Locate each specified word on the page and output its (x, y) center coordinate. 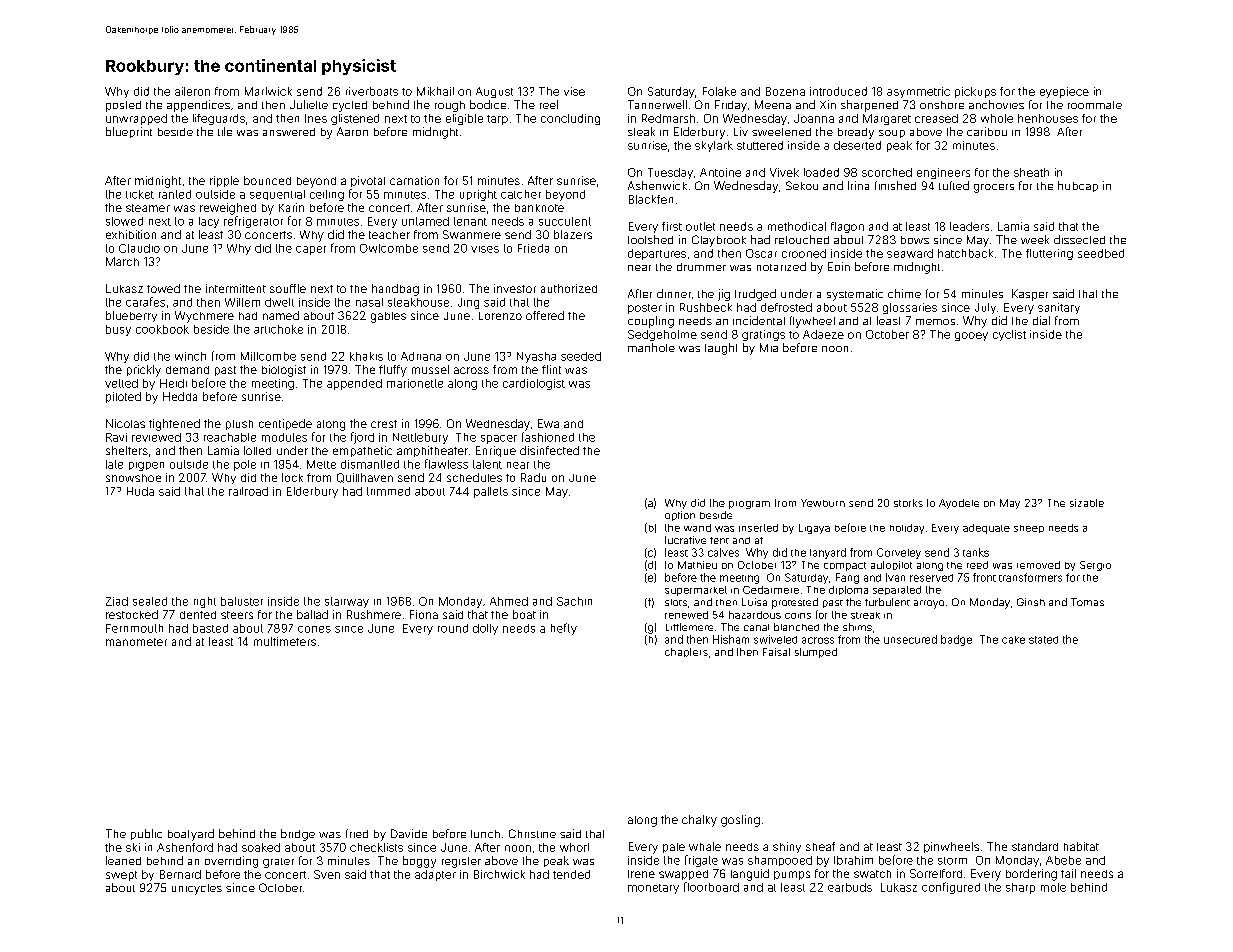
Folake (719, 91)
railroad (248, 491)
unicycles (197, 889)
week (1035, 239)
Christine (532, 833)
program (749, 505)
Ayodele (959, 504)
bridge (298, 835)
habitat (1081, 846)
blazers (573, 234)
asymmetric (918, 92)
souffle (288, 288)
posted (123, 106)
